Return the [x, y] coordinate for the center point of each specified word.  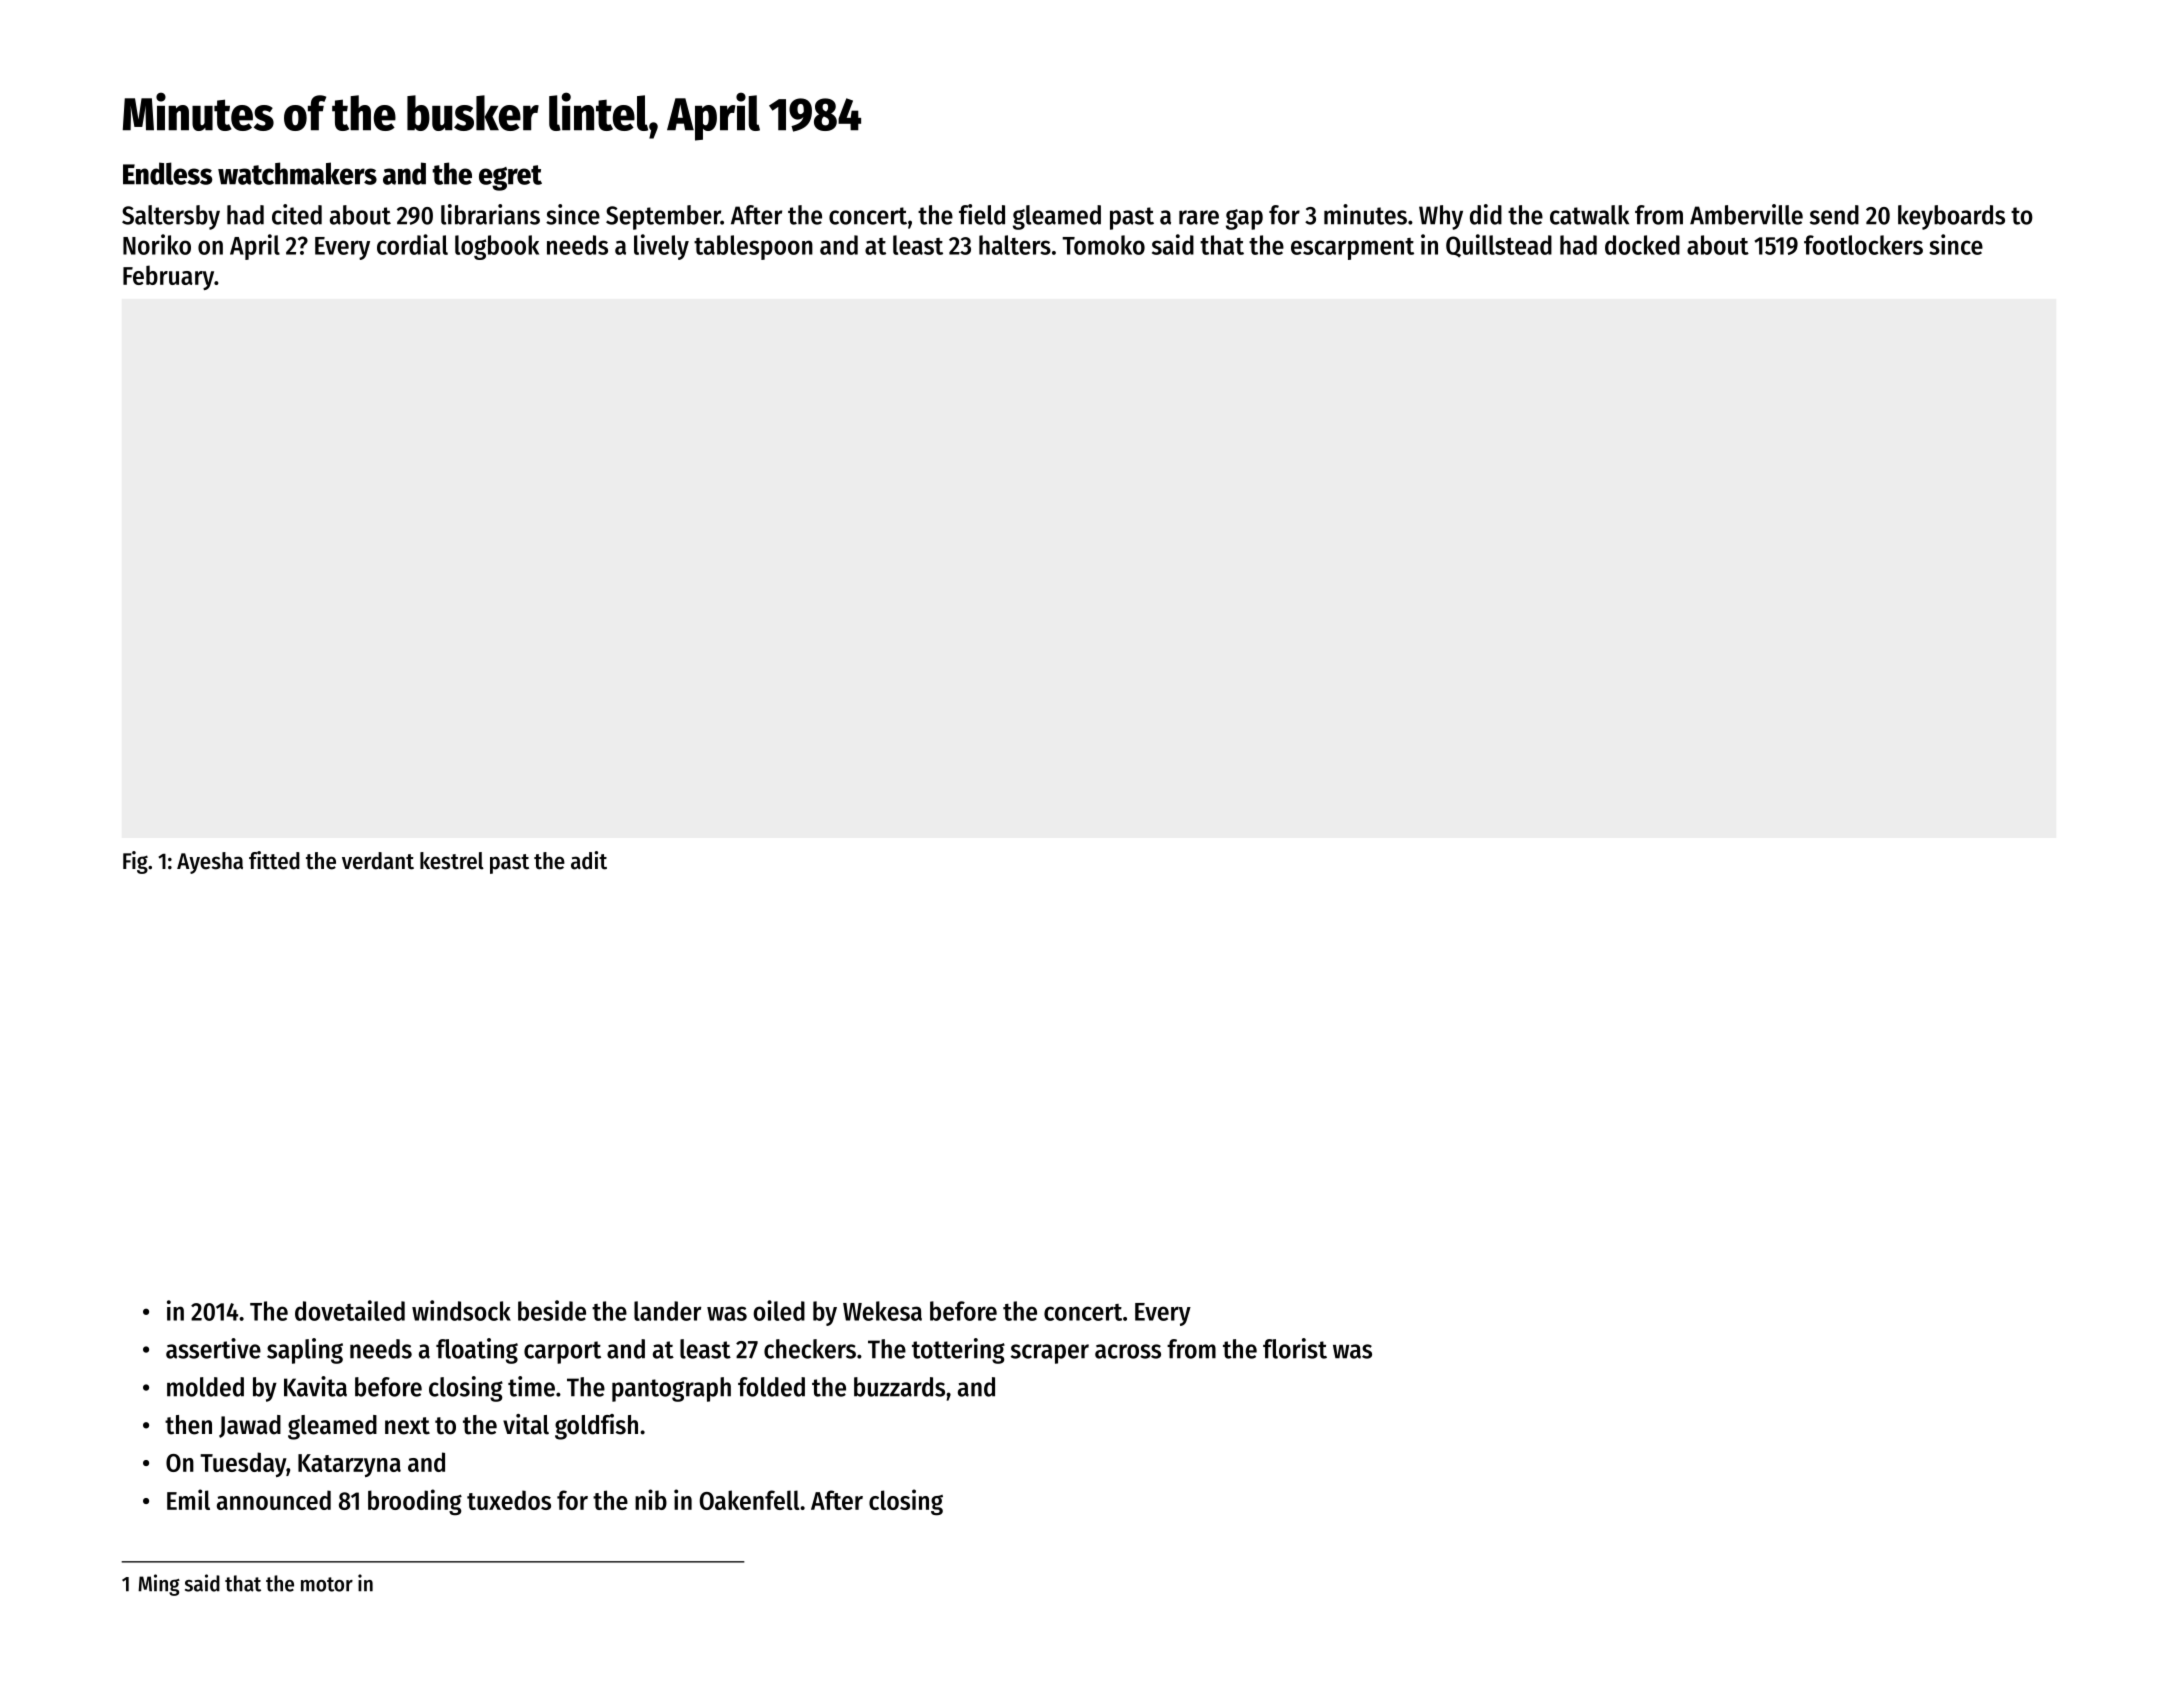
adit [589, 860]
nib [651, 1499]
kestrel [452, 861]
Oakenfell [750, 1500]
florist [1295, 1348]
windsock [461, 1310]
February [168, 277]
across [1128, 1351]
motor [327, 1584]
